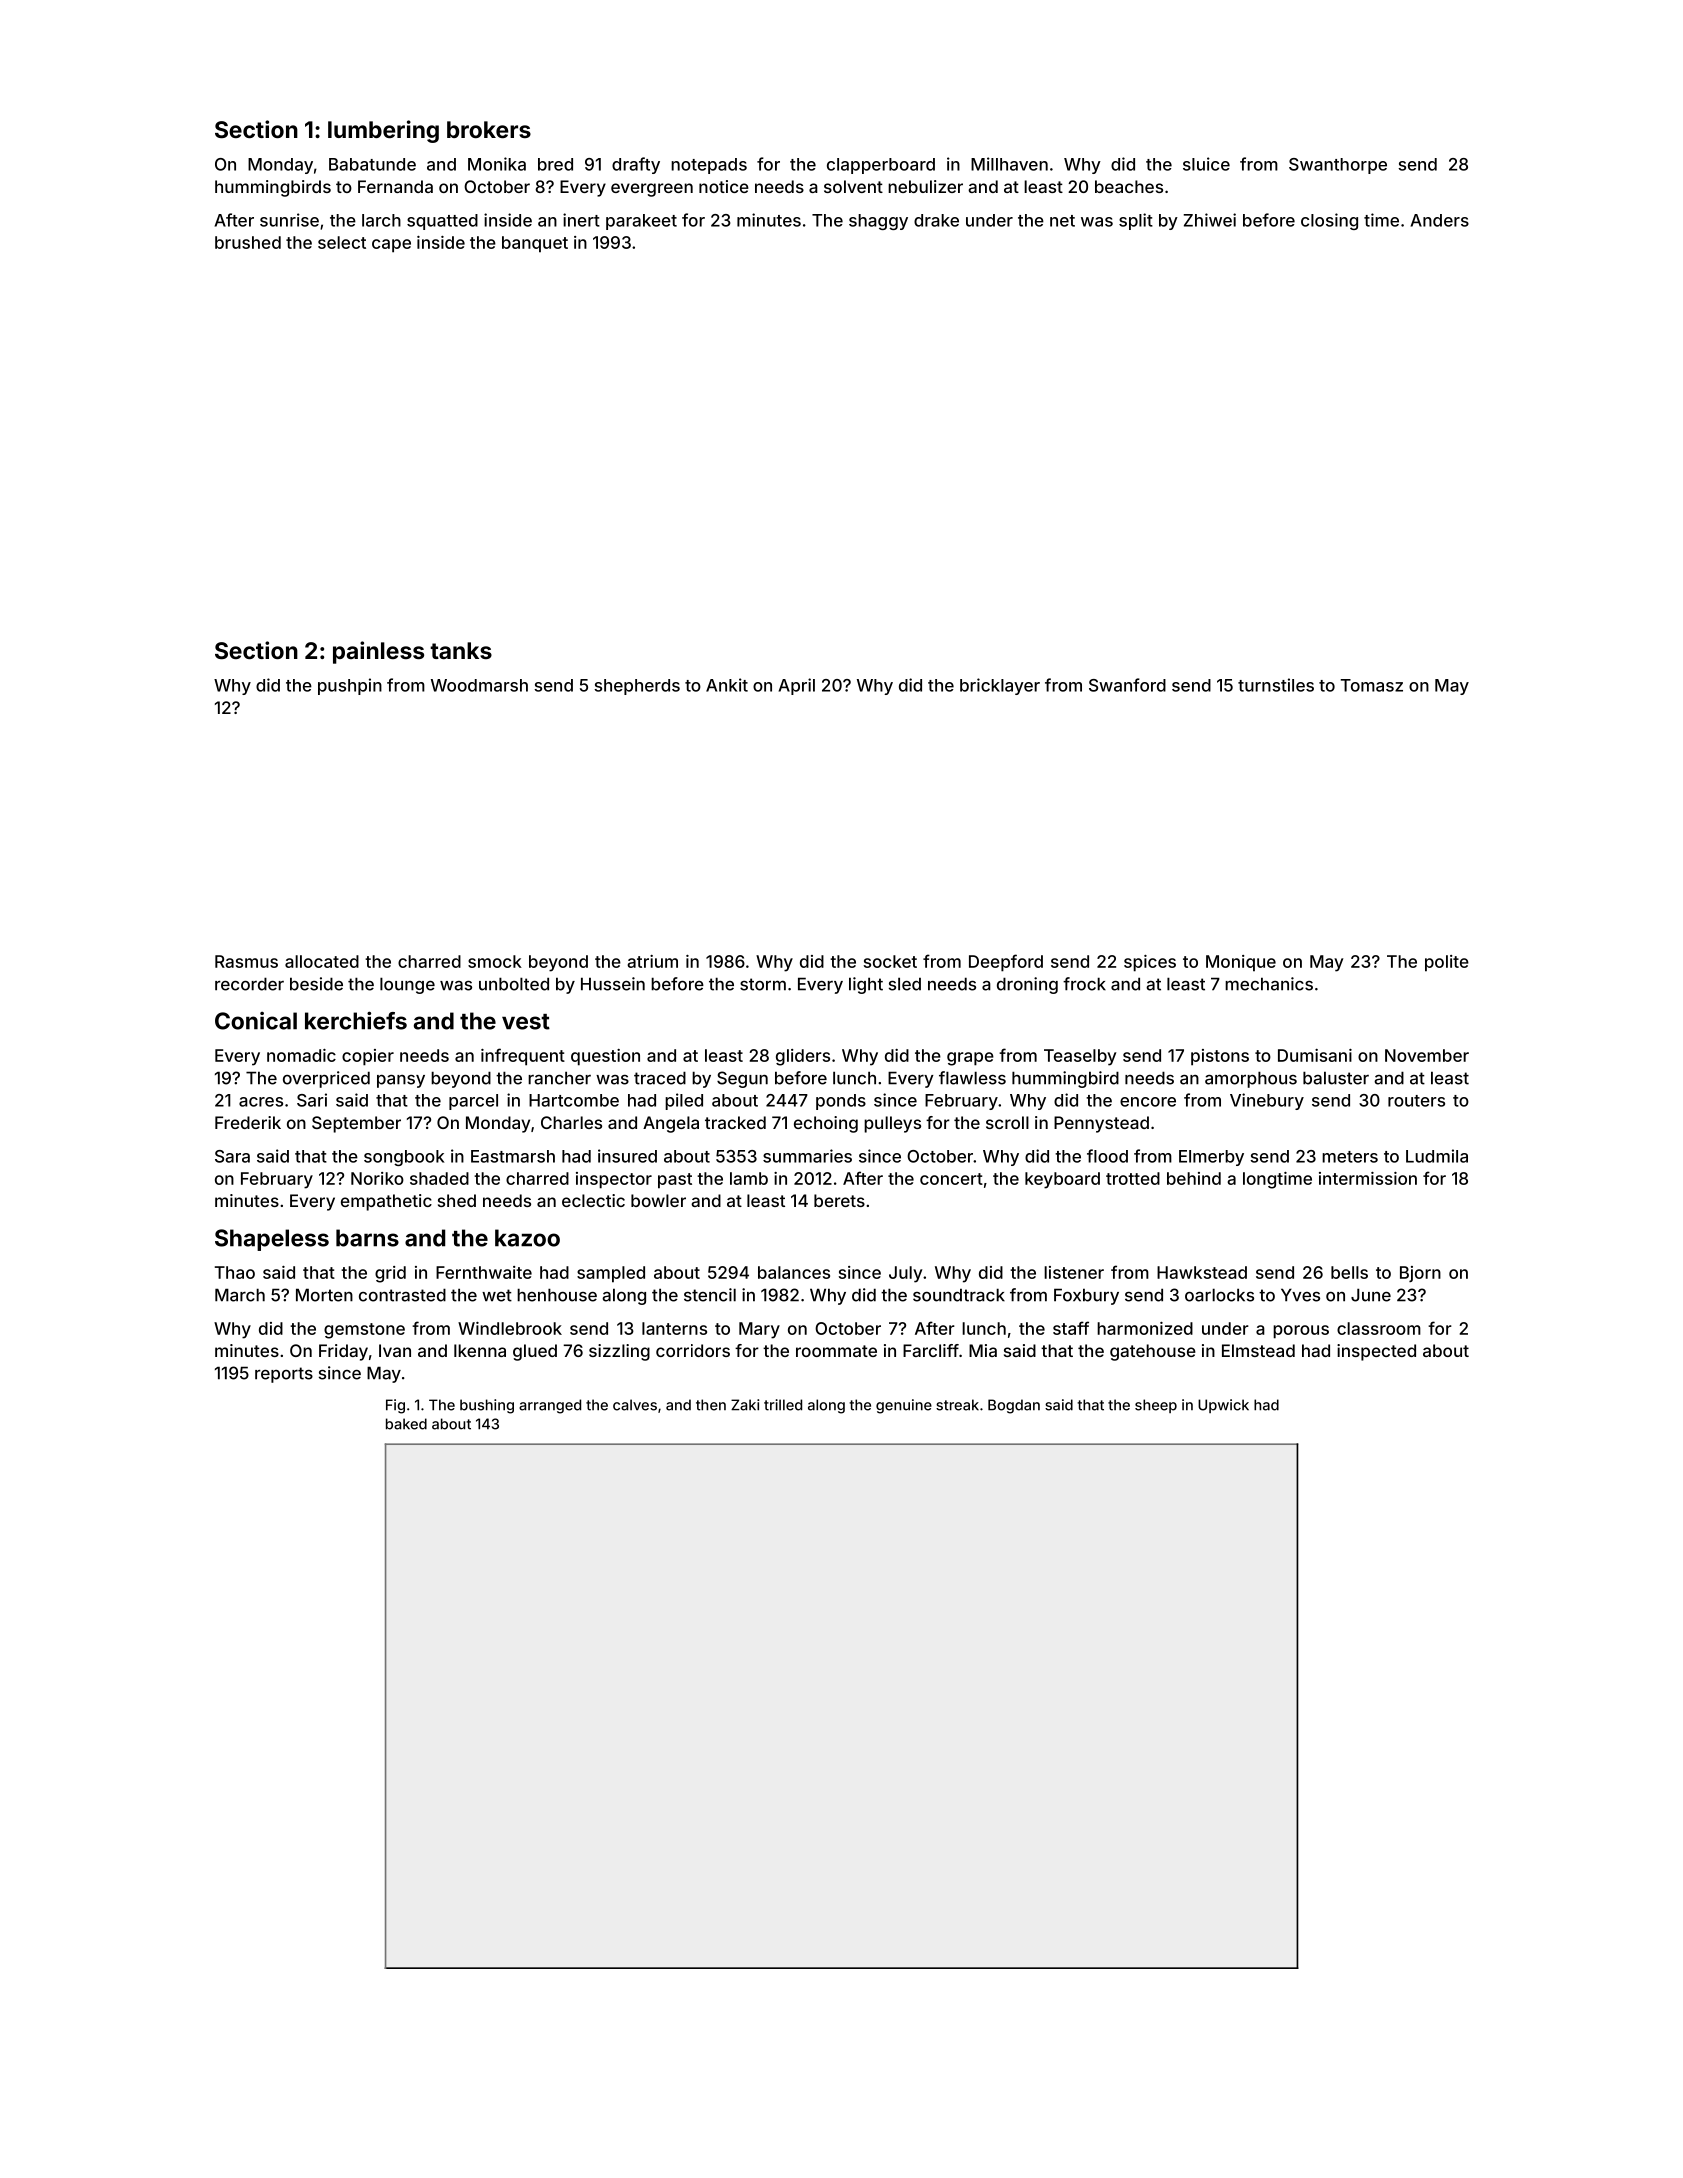  What do you see at coordinates (1447, 963) in the screenshot?
I see `polite` at bounding box center [1447, 963].
